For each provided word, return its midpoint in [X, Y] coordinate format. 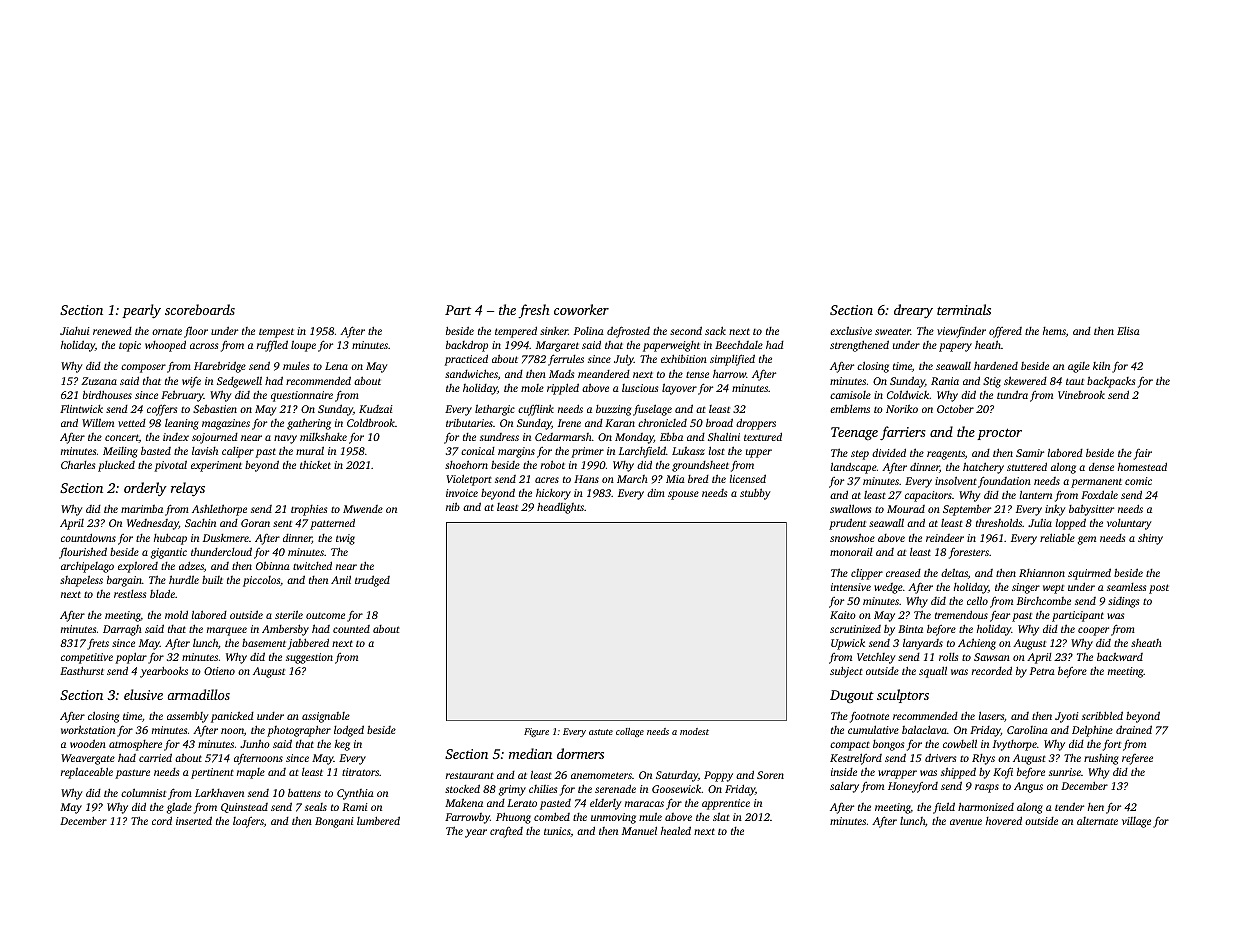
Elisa [1128, 331]
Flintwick [81, 408]
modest [694, 731]
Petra [1042, 671]
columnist [143, 792]
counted [351, 629]
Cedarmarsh [563, 437]
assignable [326, 717]
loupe [303, 346]
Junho [255, 743]
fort [1112, 745]
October [955, 408]
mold [176, 614]
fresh [533, 311]
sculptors [903, 696]
